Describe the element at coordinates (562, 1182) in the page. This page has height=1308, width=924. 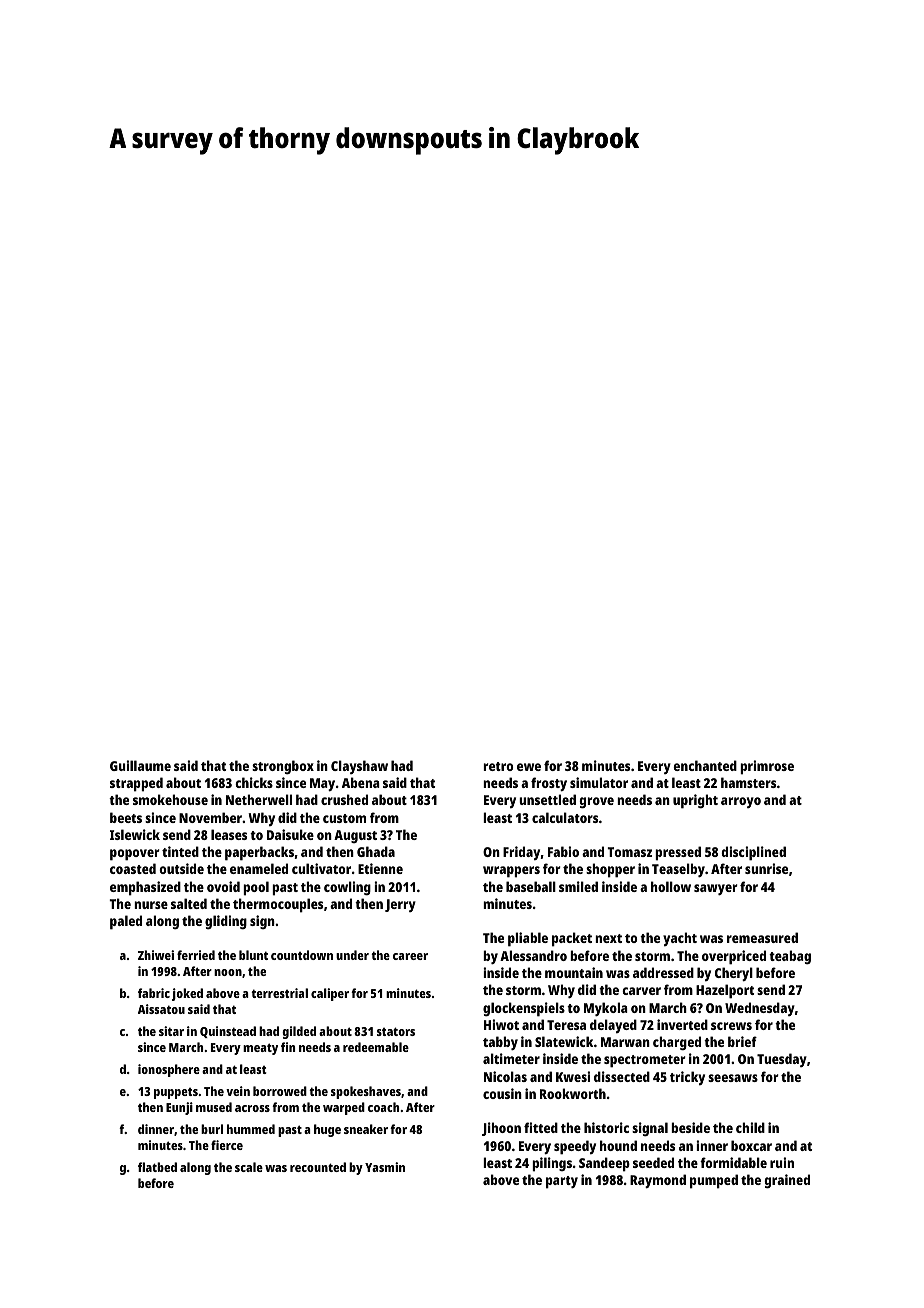
I see `party` at that location.
